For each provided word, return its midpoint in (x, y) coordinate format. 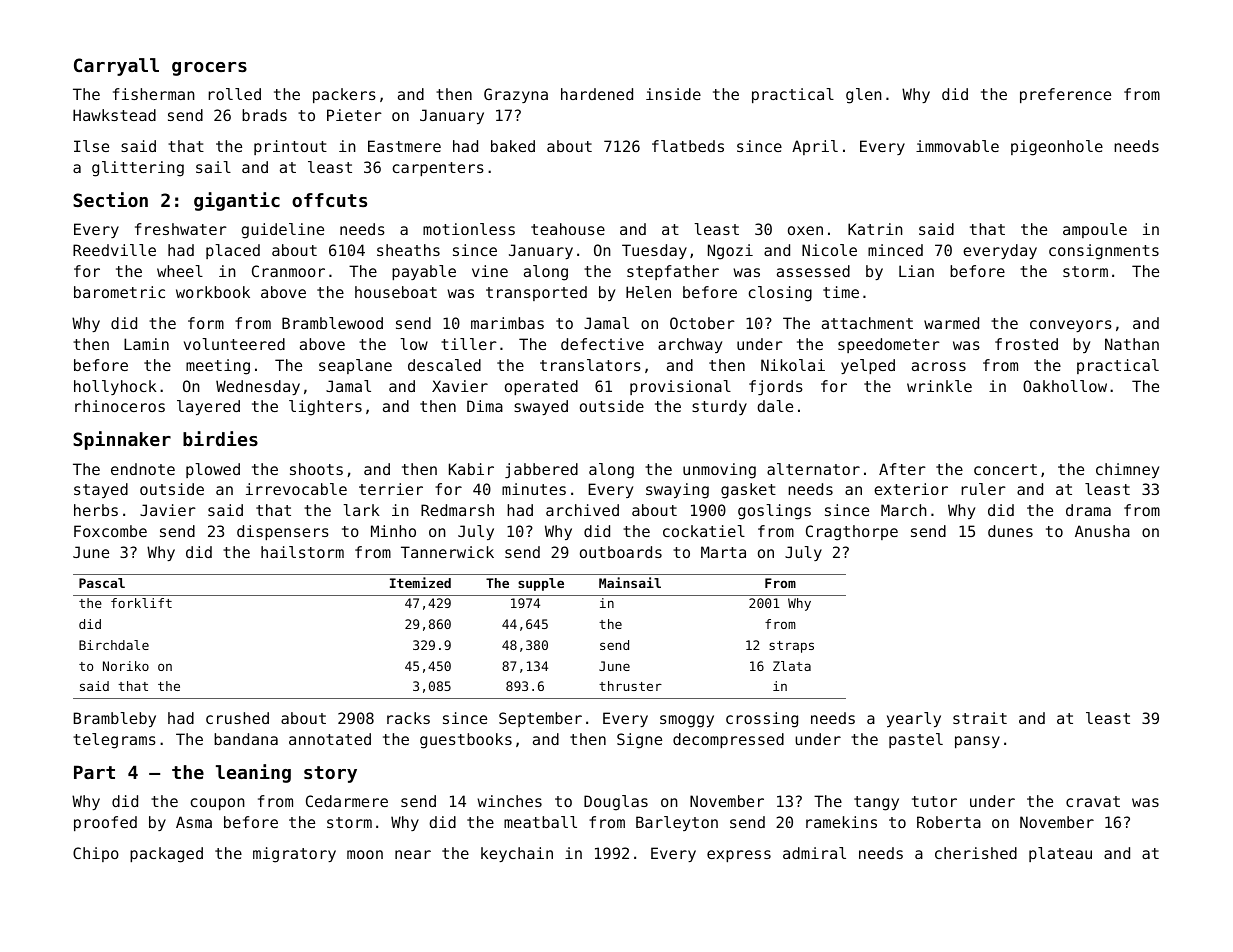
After (902, 469)
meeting (218, 367)
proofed (105, 823)
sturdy (719, 407)
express (739, 856)
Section (110, 199)
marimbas (507, 323)
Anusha (1102, 531)
